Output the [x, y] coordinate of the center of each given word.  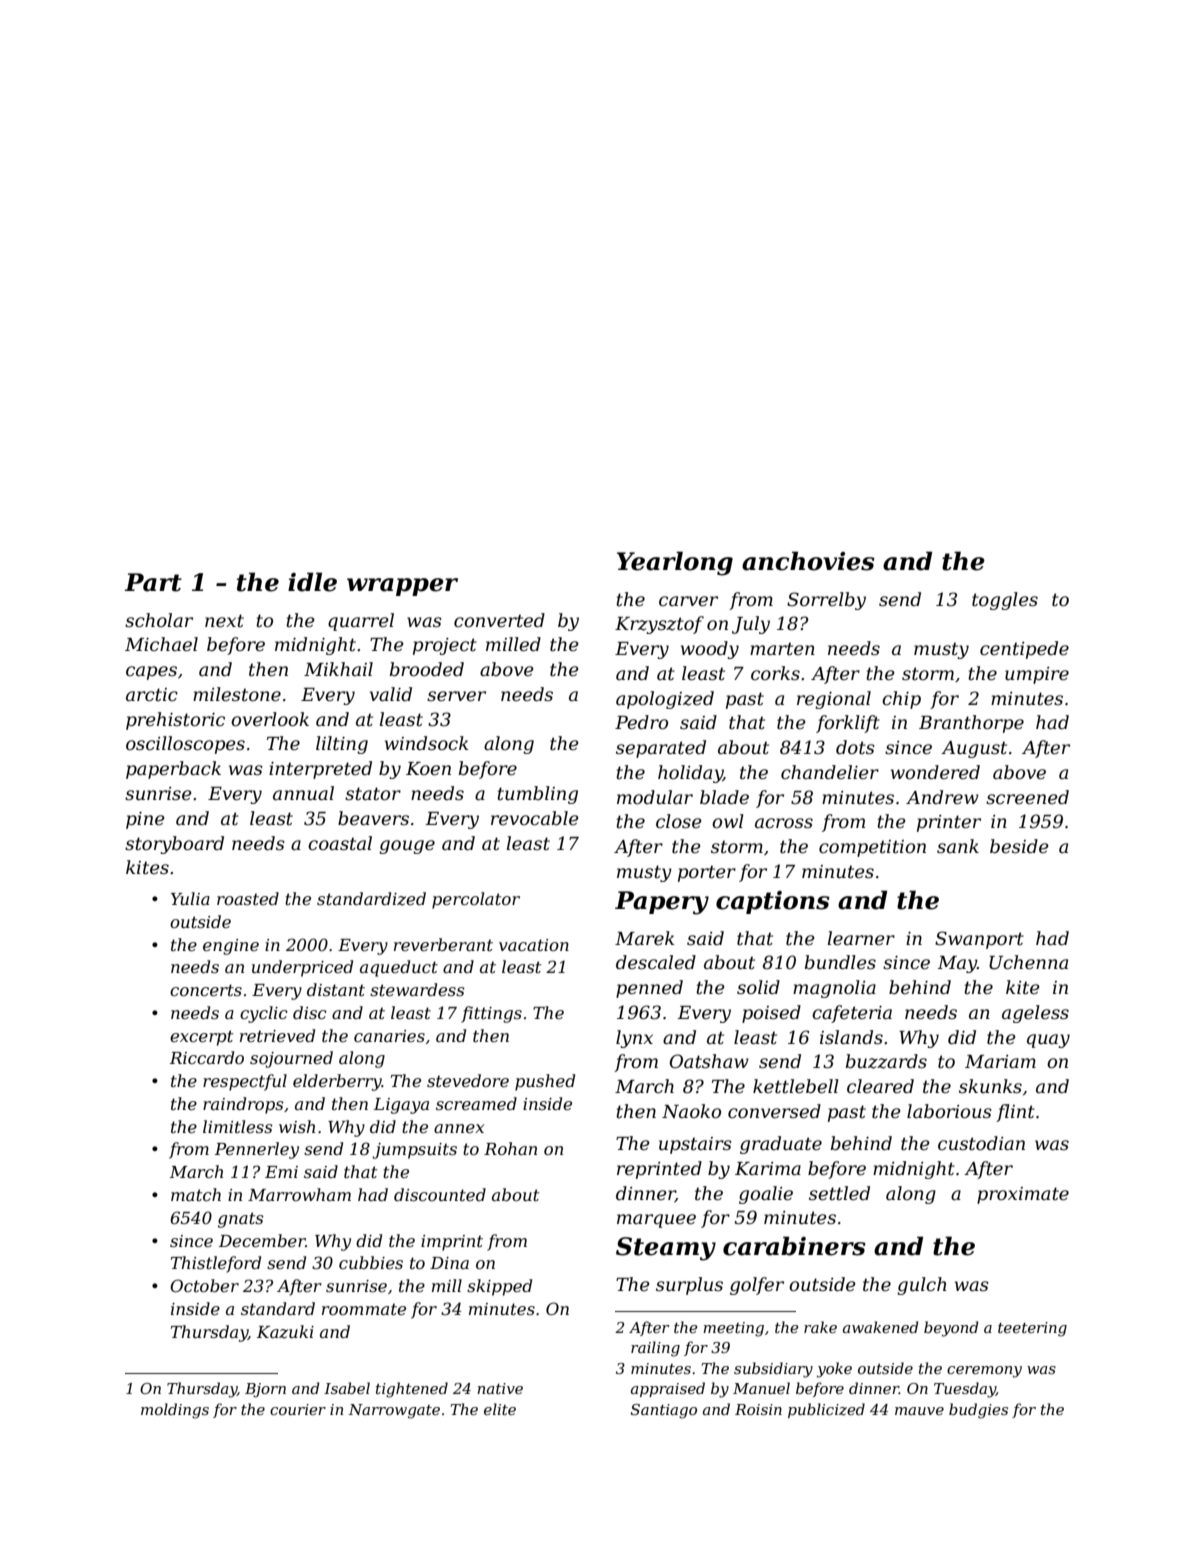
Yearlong [675, 563]
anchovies [808, 561]
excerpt [201, 1038]
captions [773, 902]
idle [312, 582]
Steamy [666, 1249]
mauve [919, 1411]
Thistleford [216, 1264]
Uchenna [1028, 962]
